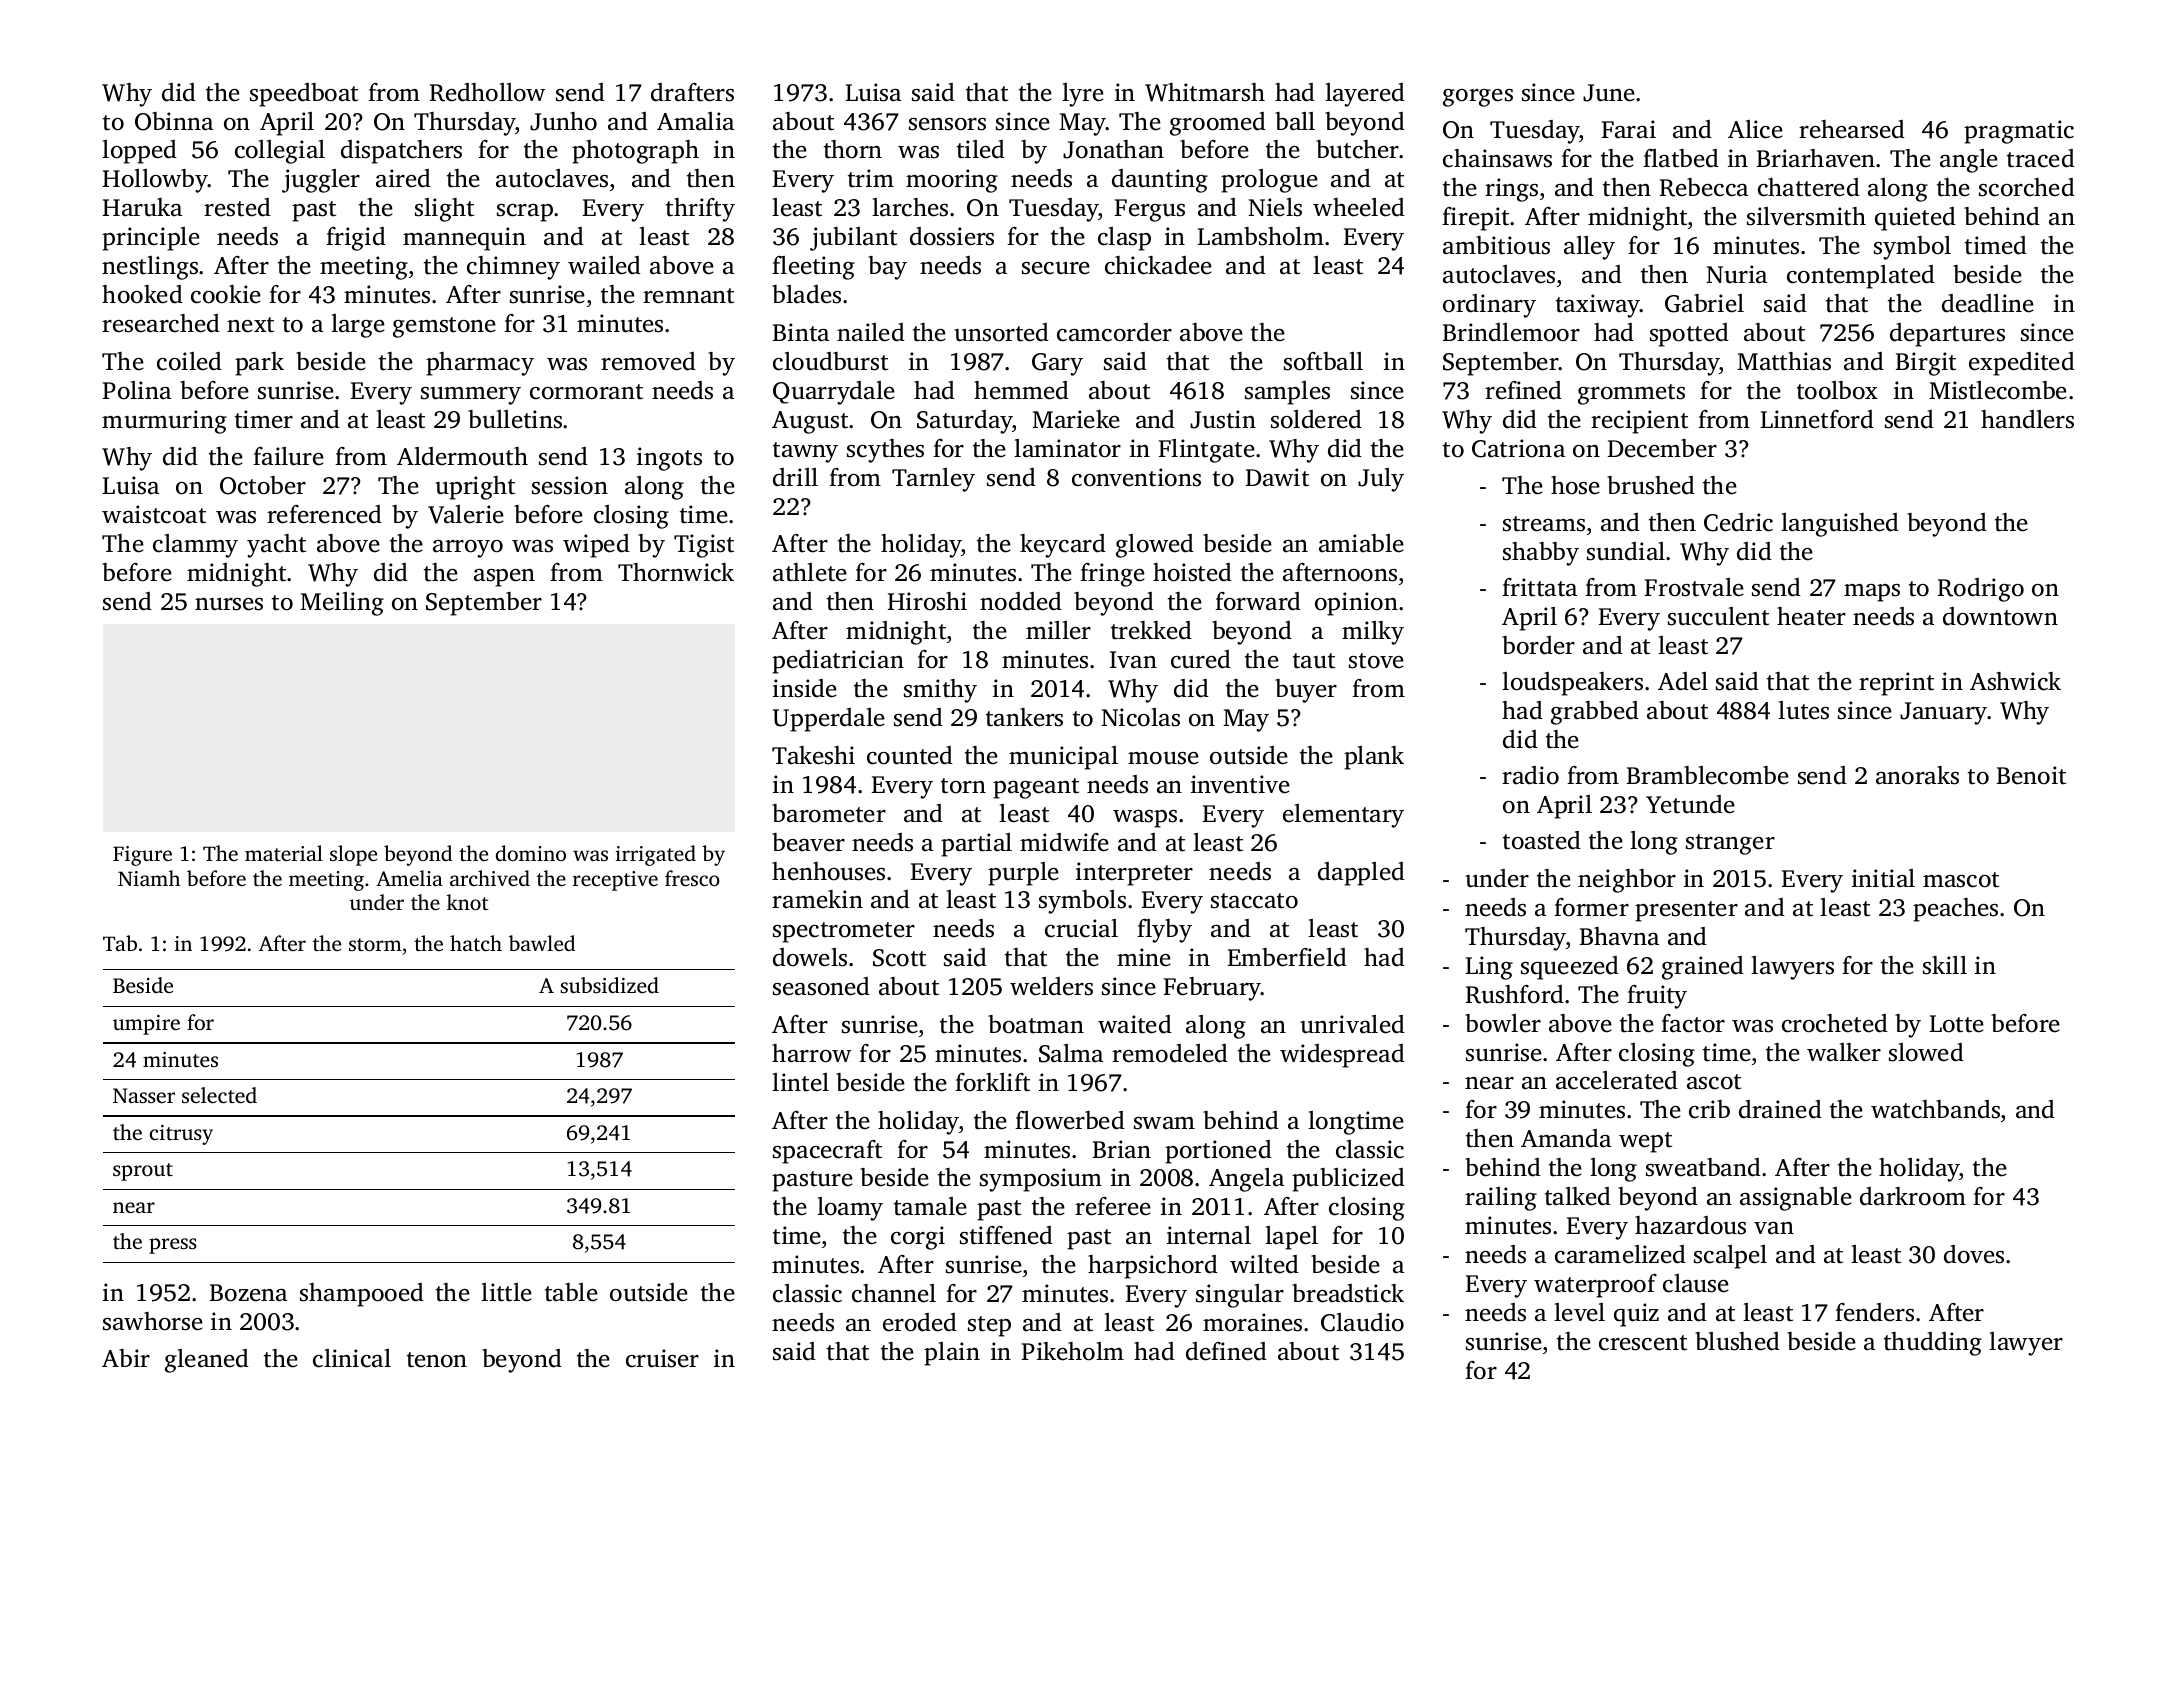 This document has height=1683, width=2178. I want to click on fenders, so click(1874, 1312).
